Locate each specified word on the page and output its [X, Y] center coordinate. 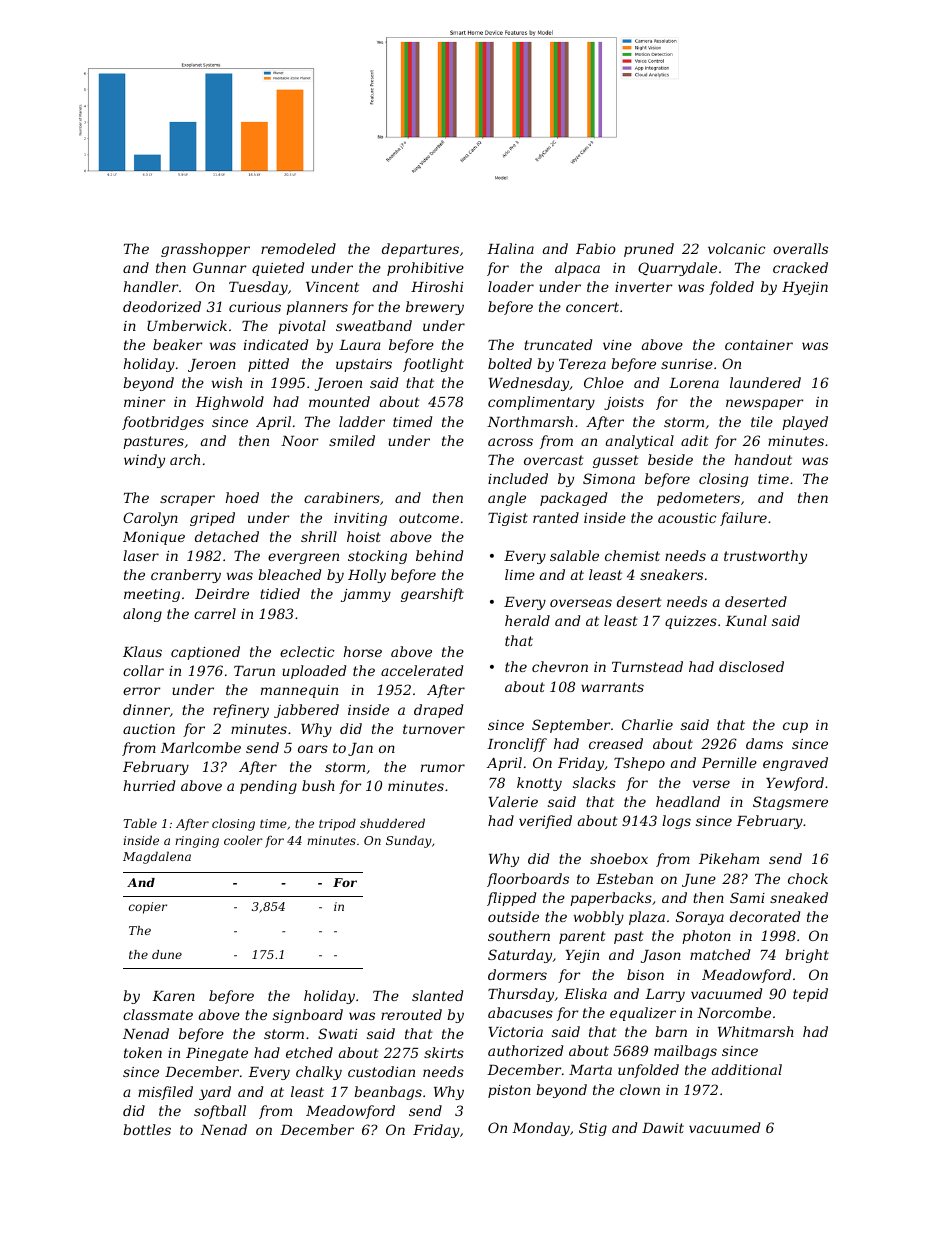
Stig [593, 1129]
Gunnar [219, 267]
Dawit [663, 1128]
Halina [510, 248]
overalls [800, 248]
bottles [147, 1129]
